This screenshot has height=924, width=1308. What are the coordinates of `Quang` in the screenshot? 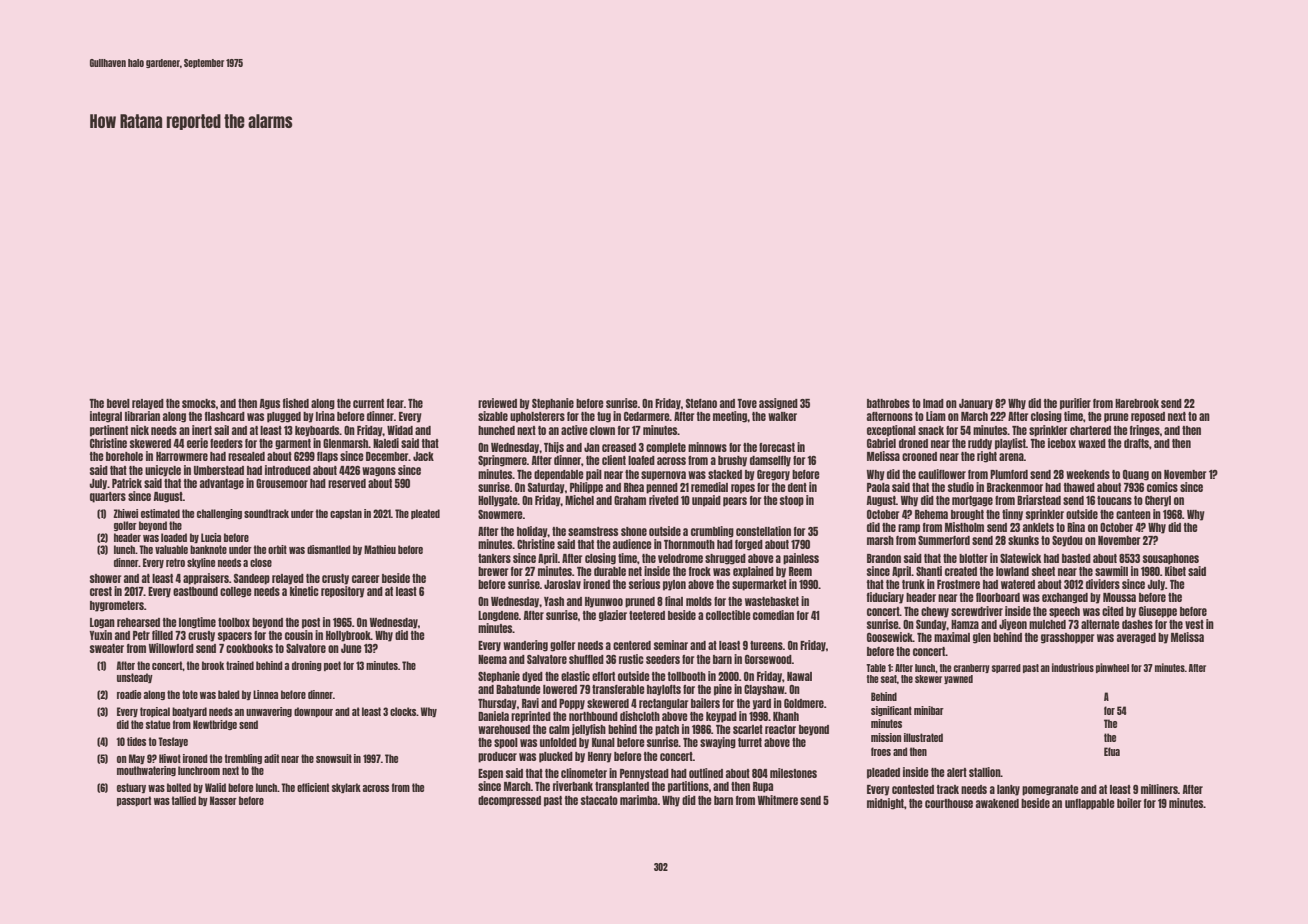 It's located at (1136, 475).
